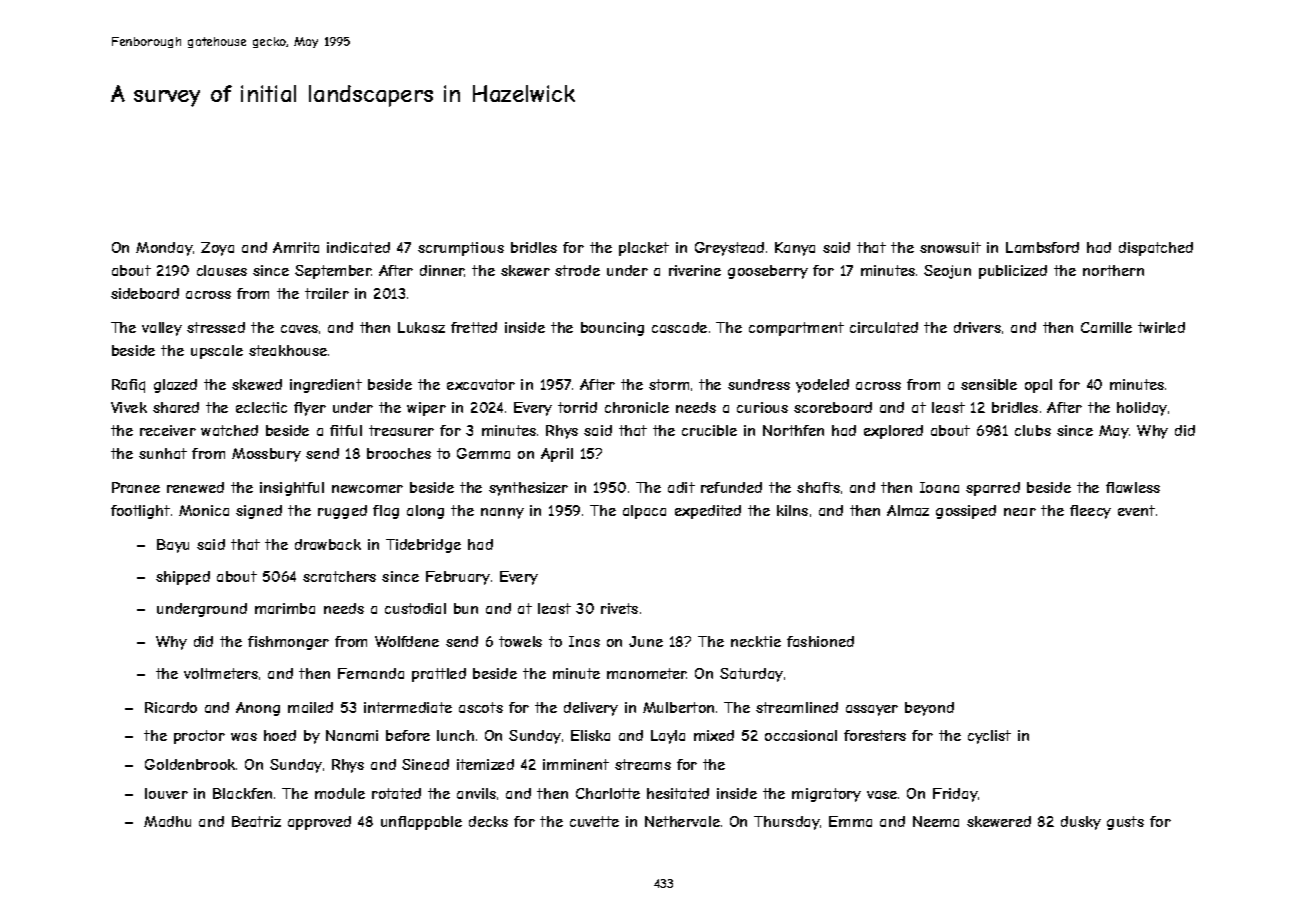 This image has width=1308, height=924. What do you see at coordinates (399, 453) in the image?
I see `brooches` at bounding box center [399, 453].
